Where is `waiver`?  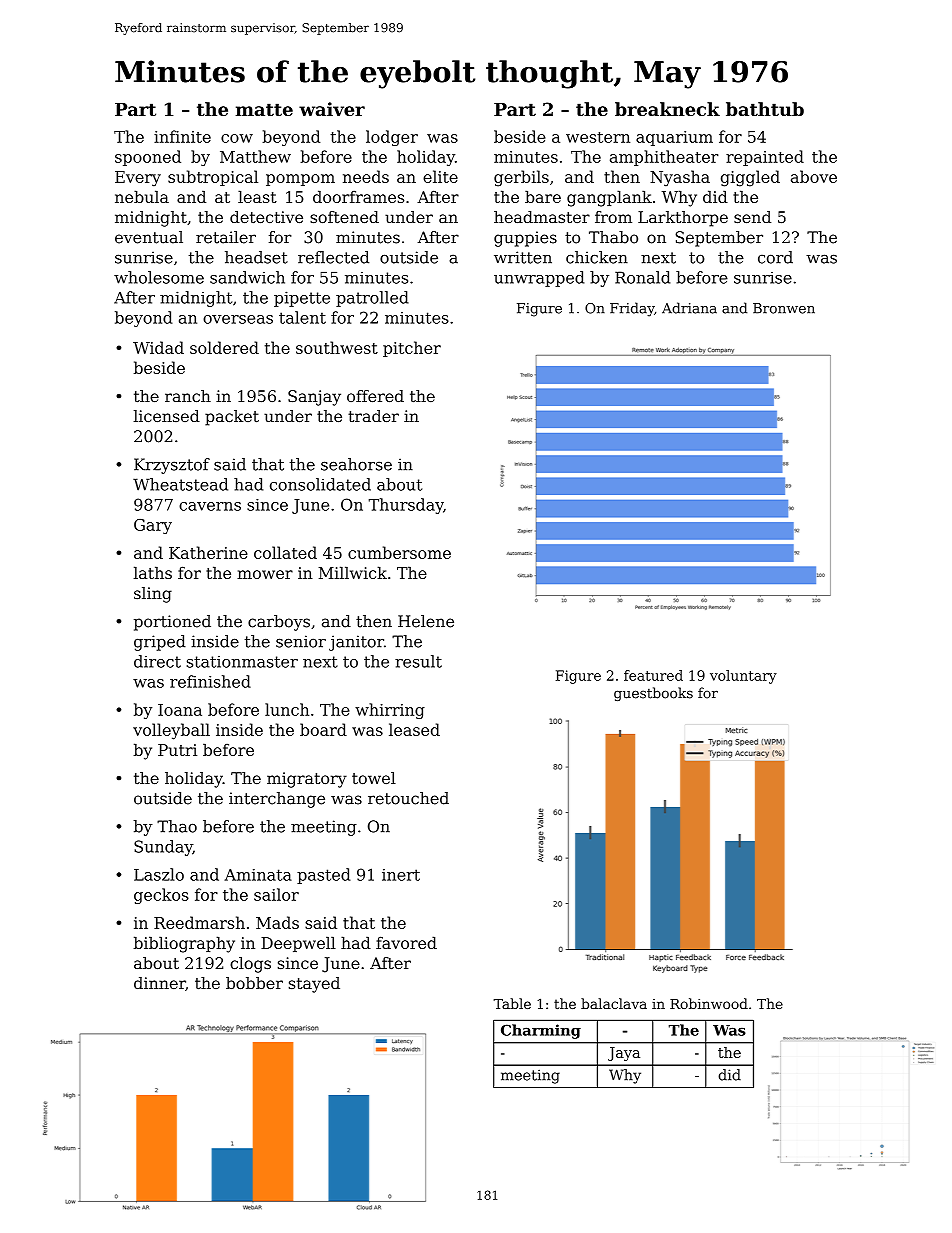 waiver is located at coordinates (332, 109).
